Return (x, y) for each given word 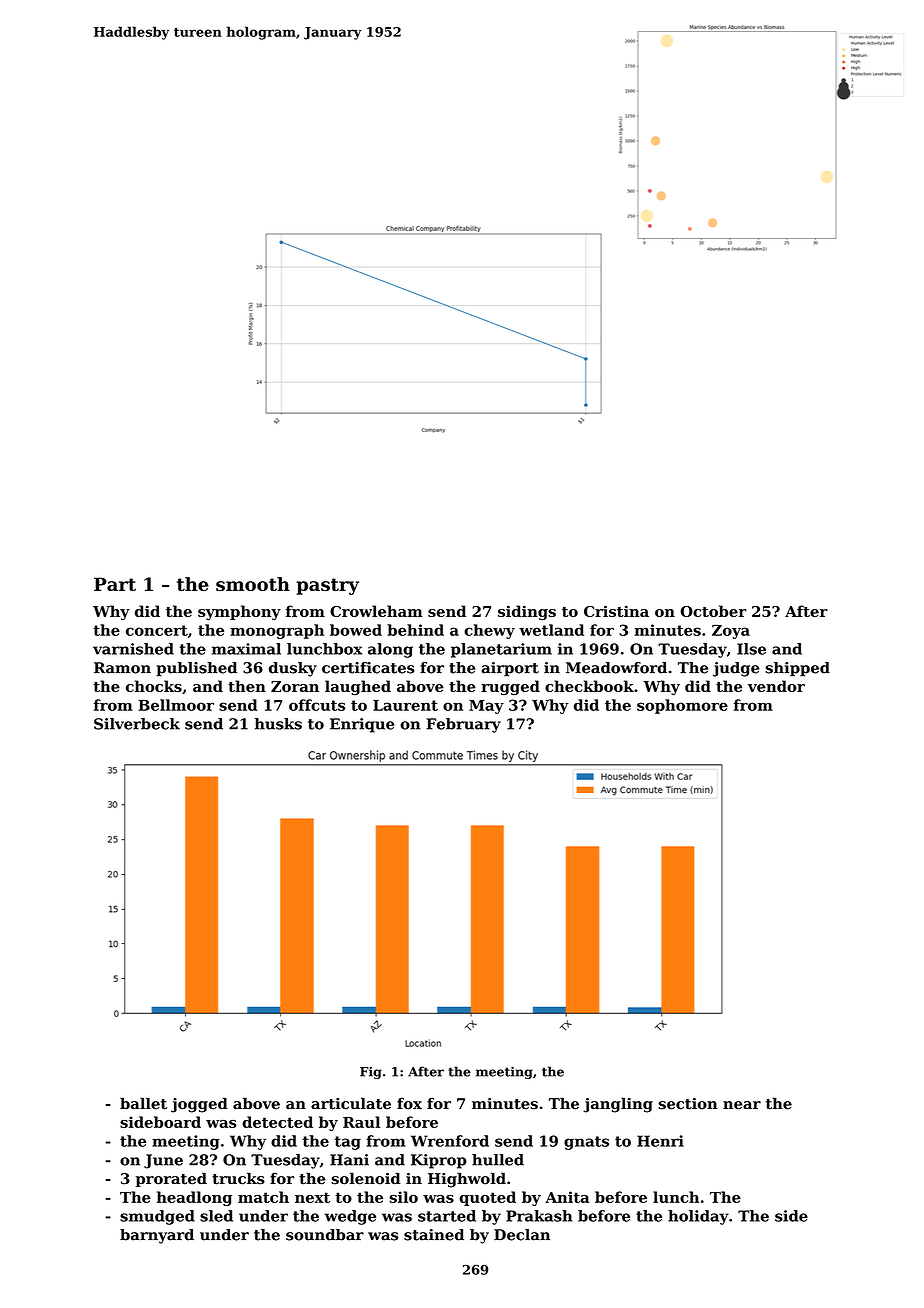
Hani (349, 1160)
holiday (698, 1217)
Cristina (616, 611)
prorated (171, 1179)
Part (115, 584)
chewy (489, 631)
